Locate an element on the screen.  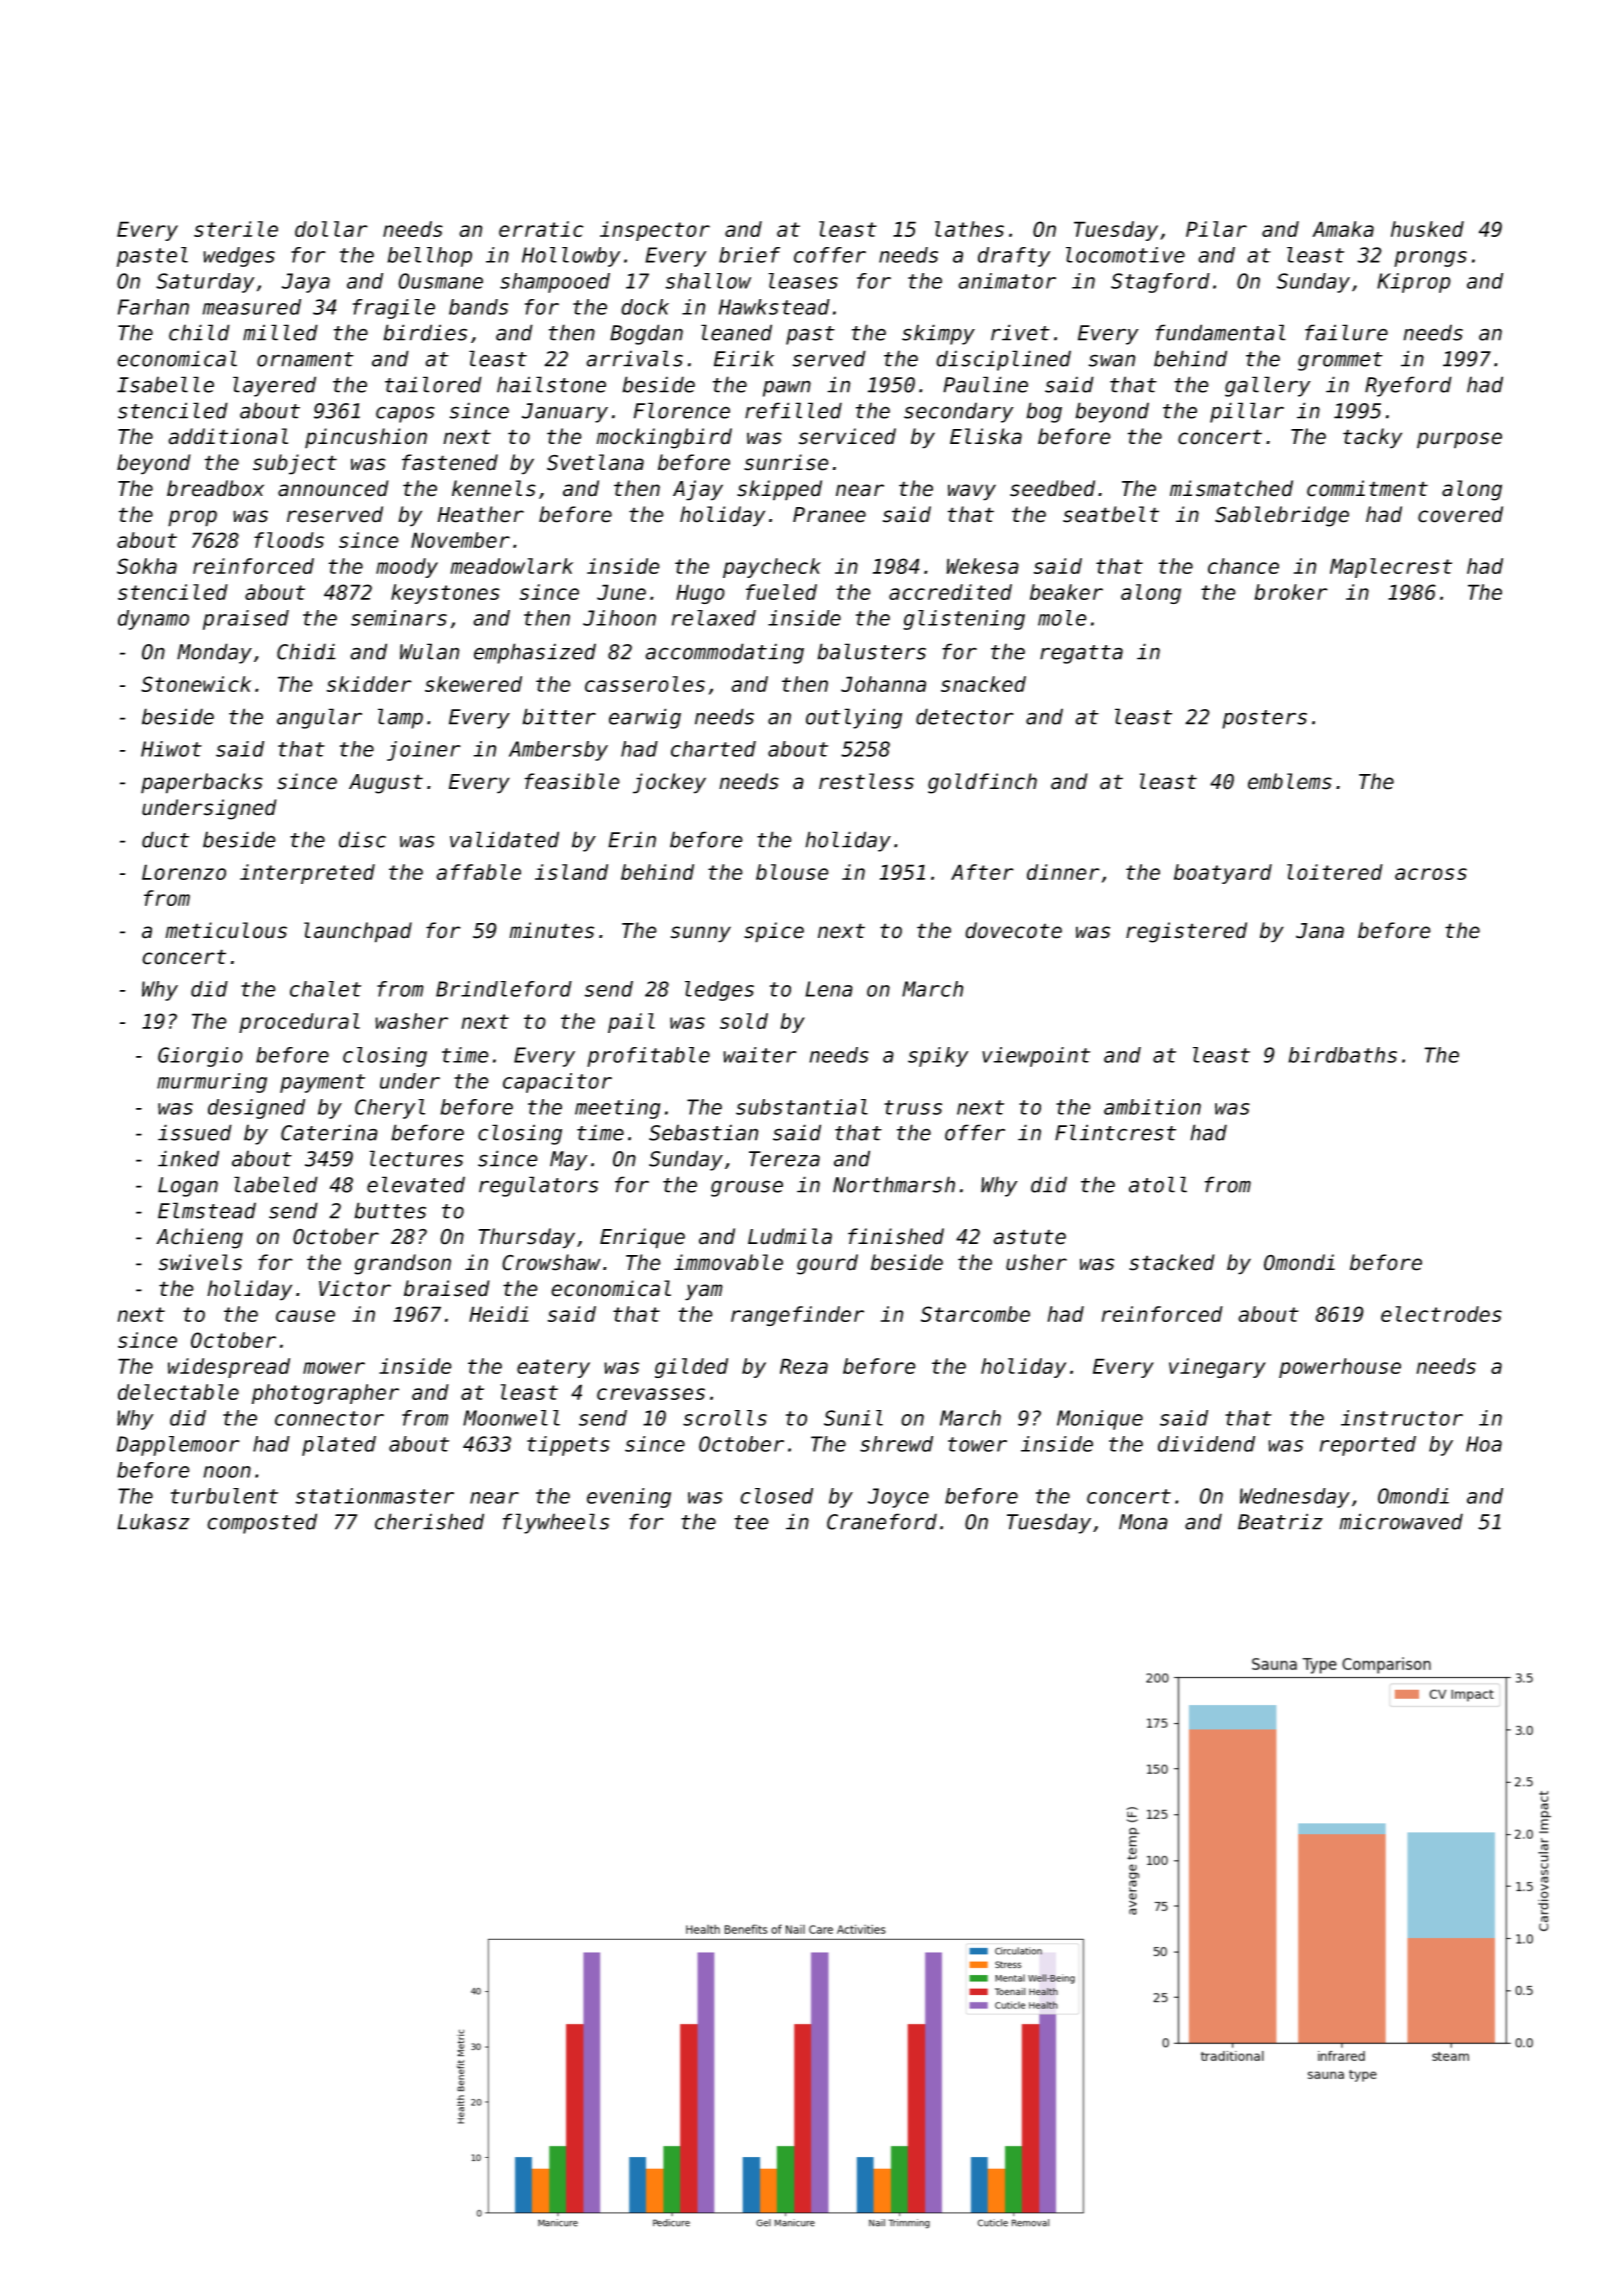
Amaka is located at coordinates (1343, 229).
